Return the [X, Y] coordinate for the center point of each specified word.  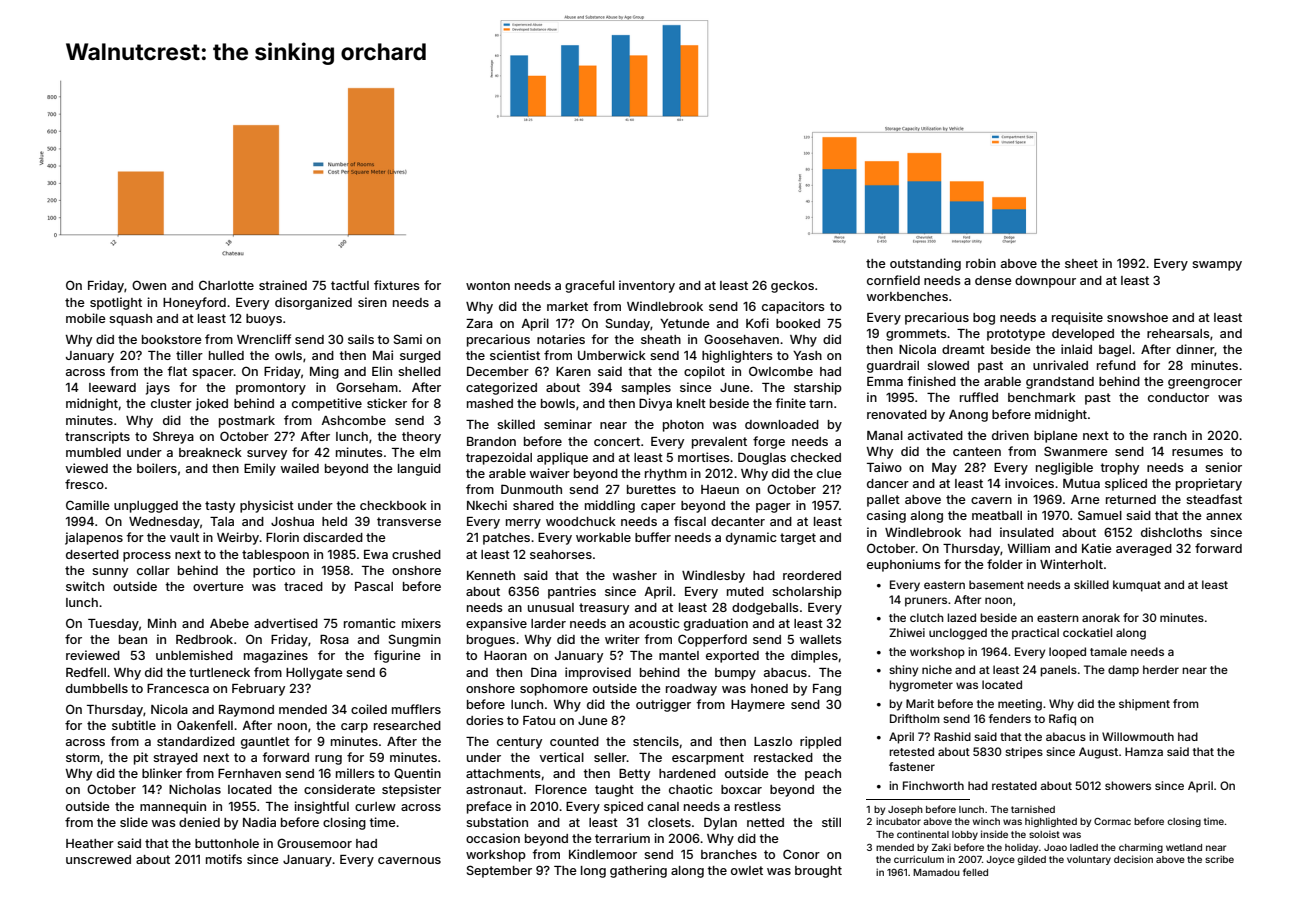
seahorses [561, 554]
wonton [488, 285]
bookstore [172, 339]
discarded [333, 537]
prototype [1016, 335]
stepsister [411, 790]
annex [1224, 516]
